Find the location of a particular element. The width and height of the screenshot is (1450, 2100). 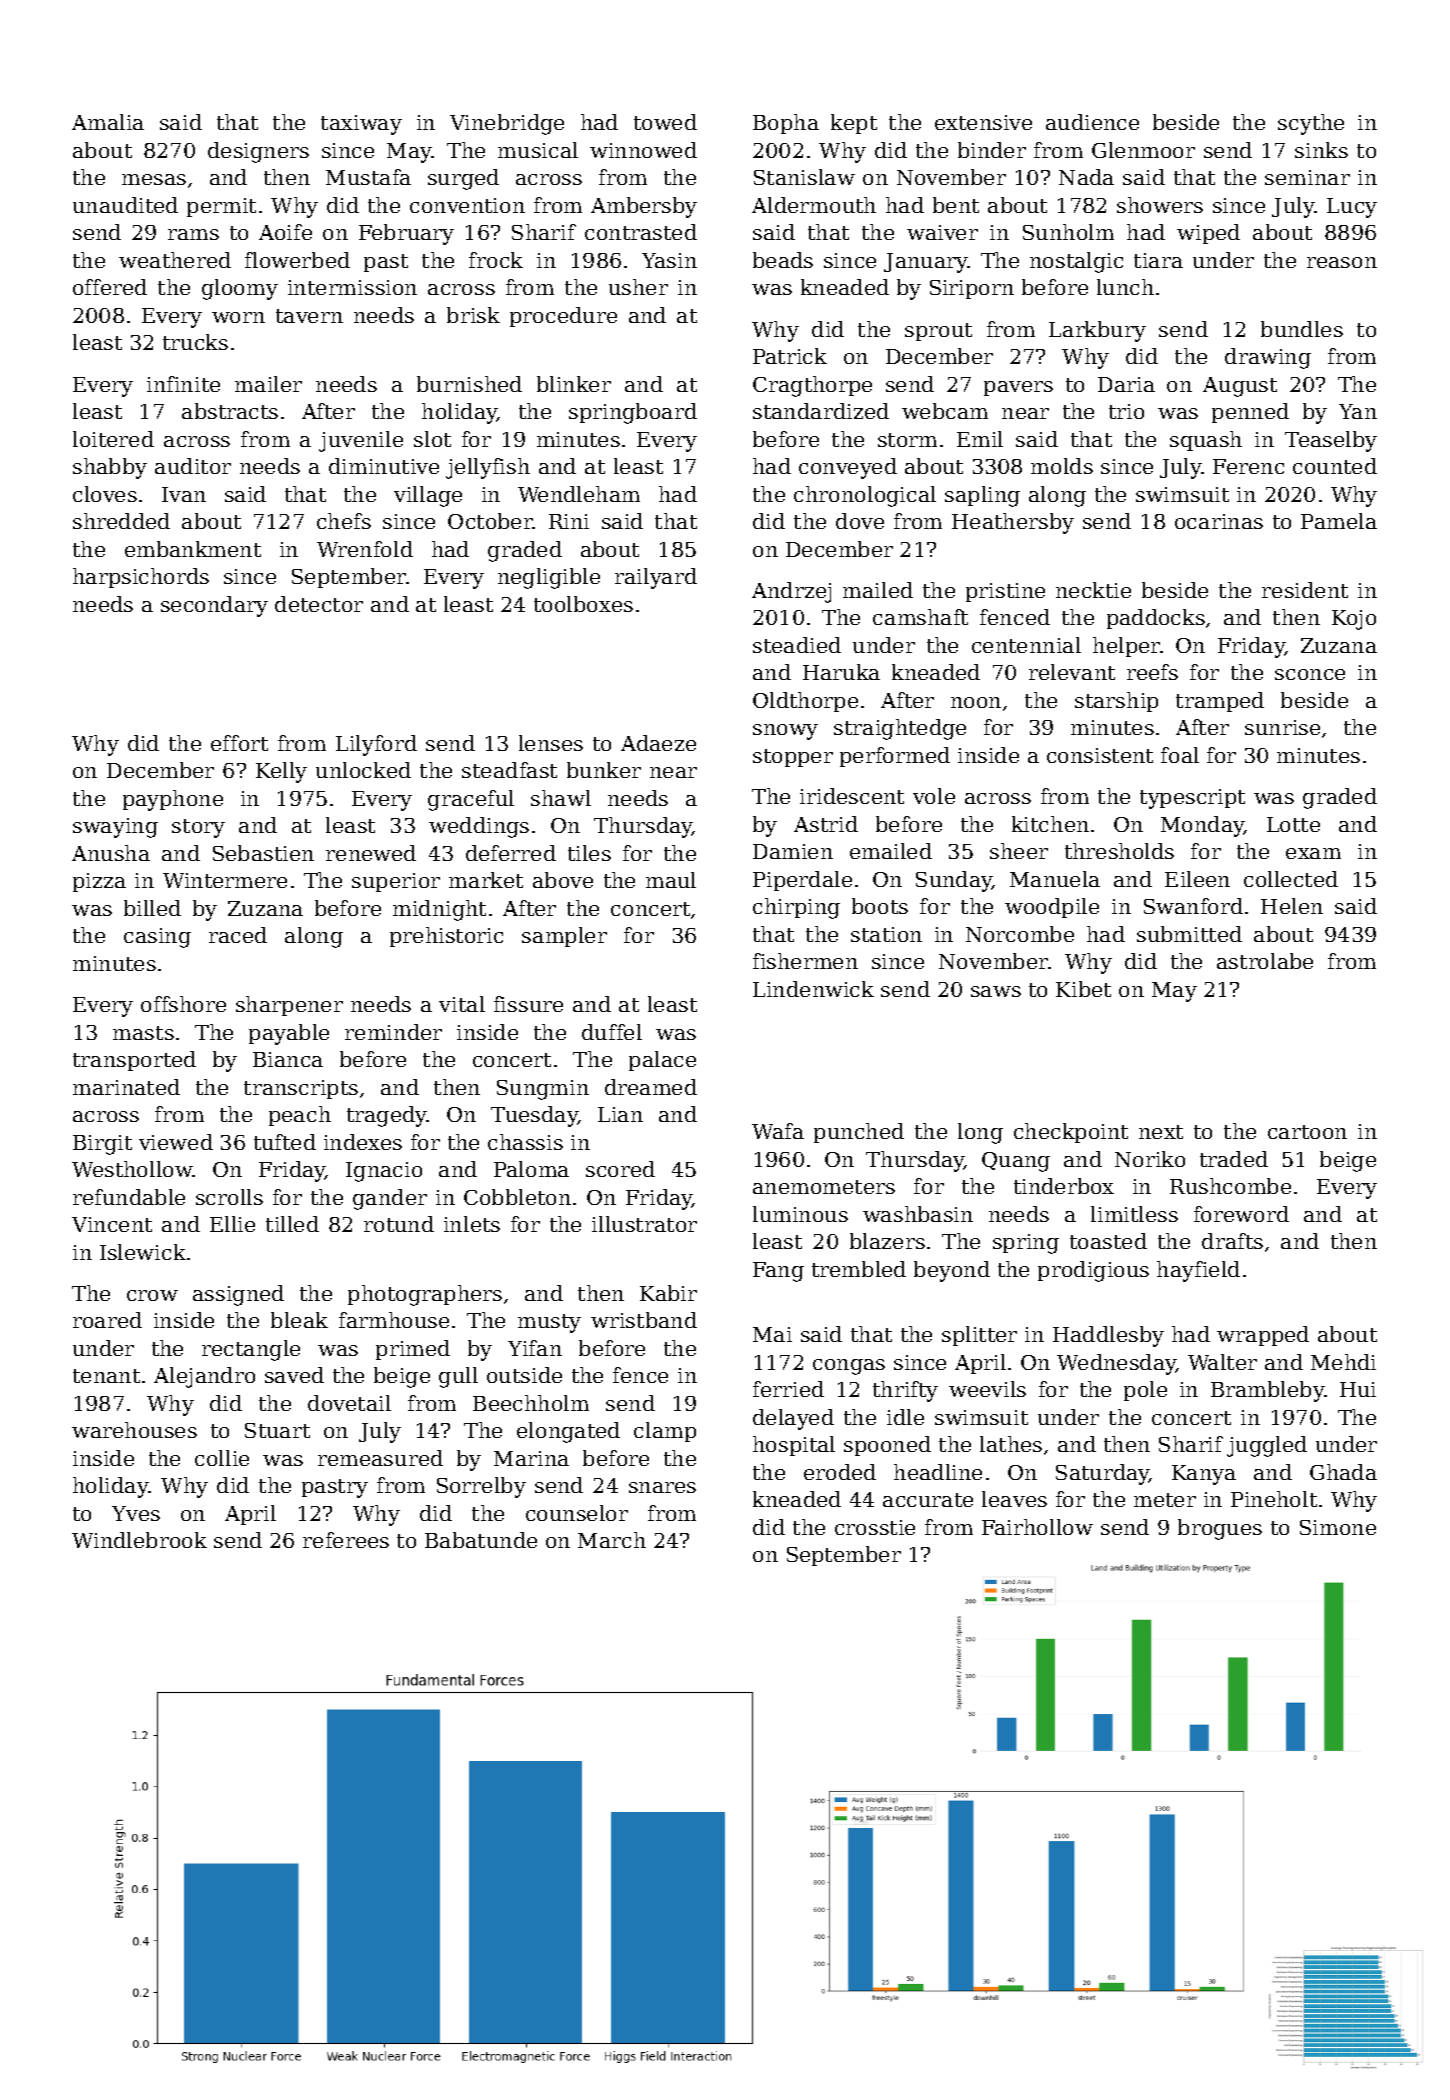

Patrick is located at coordinates (790, 356).
